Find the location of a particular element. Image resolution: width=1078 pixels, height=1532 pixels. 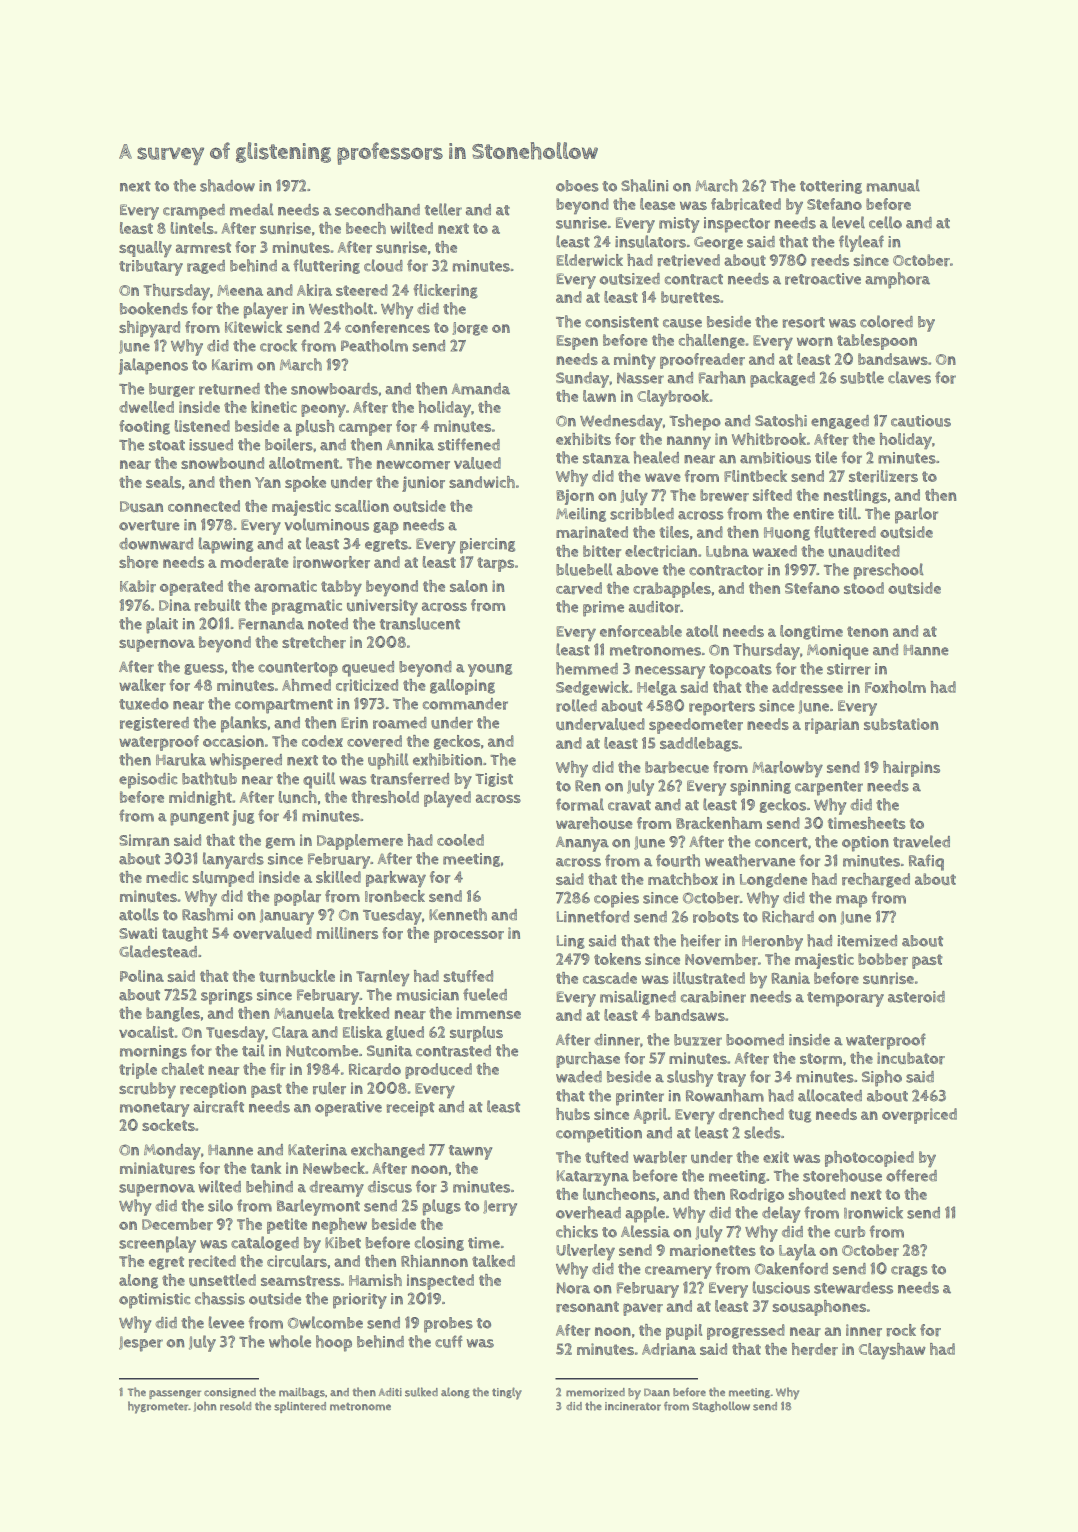

shadow is located at coordinates (227, 185).
